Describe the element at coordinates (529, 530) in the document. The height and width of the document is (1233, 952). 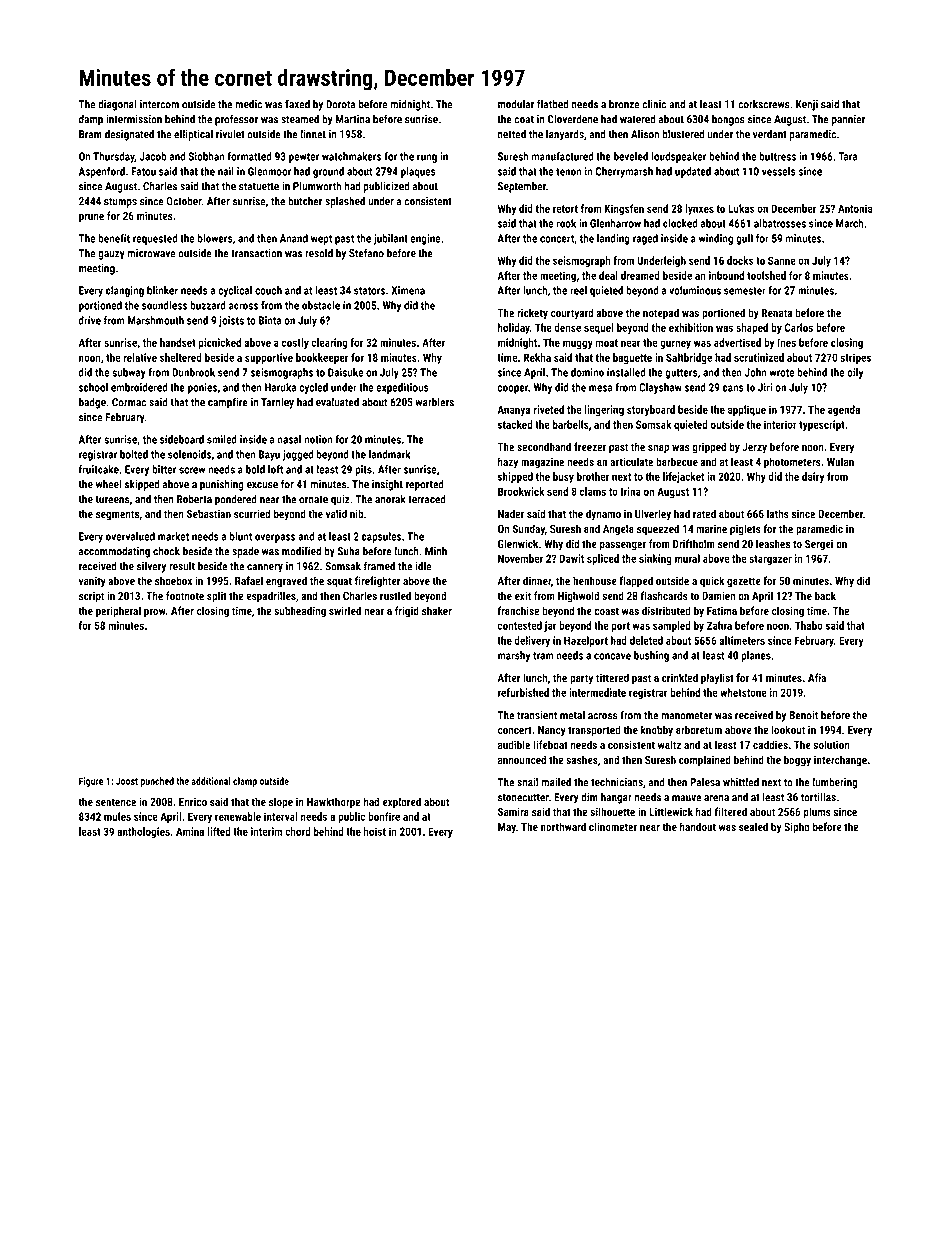
I see `Sunday` at that location.
